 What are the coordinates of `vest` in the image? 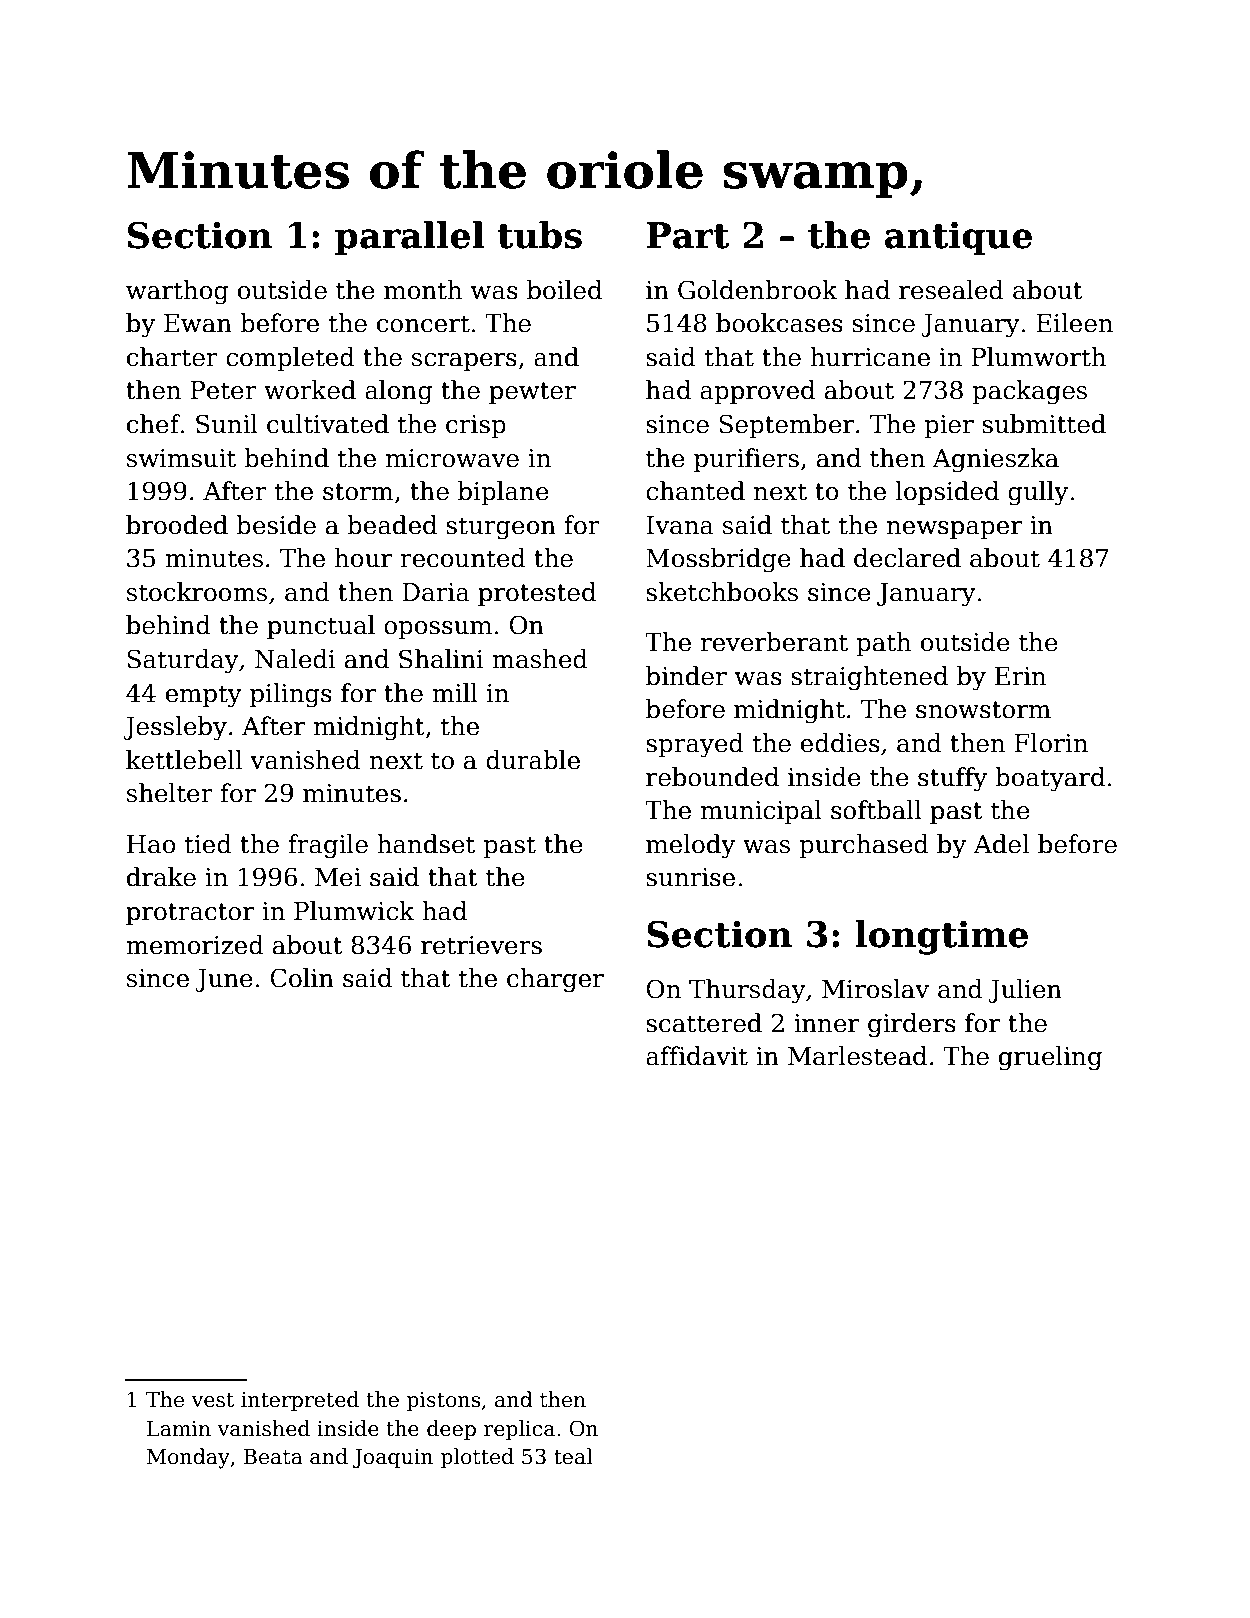 It's located at (212, 1400).
